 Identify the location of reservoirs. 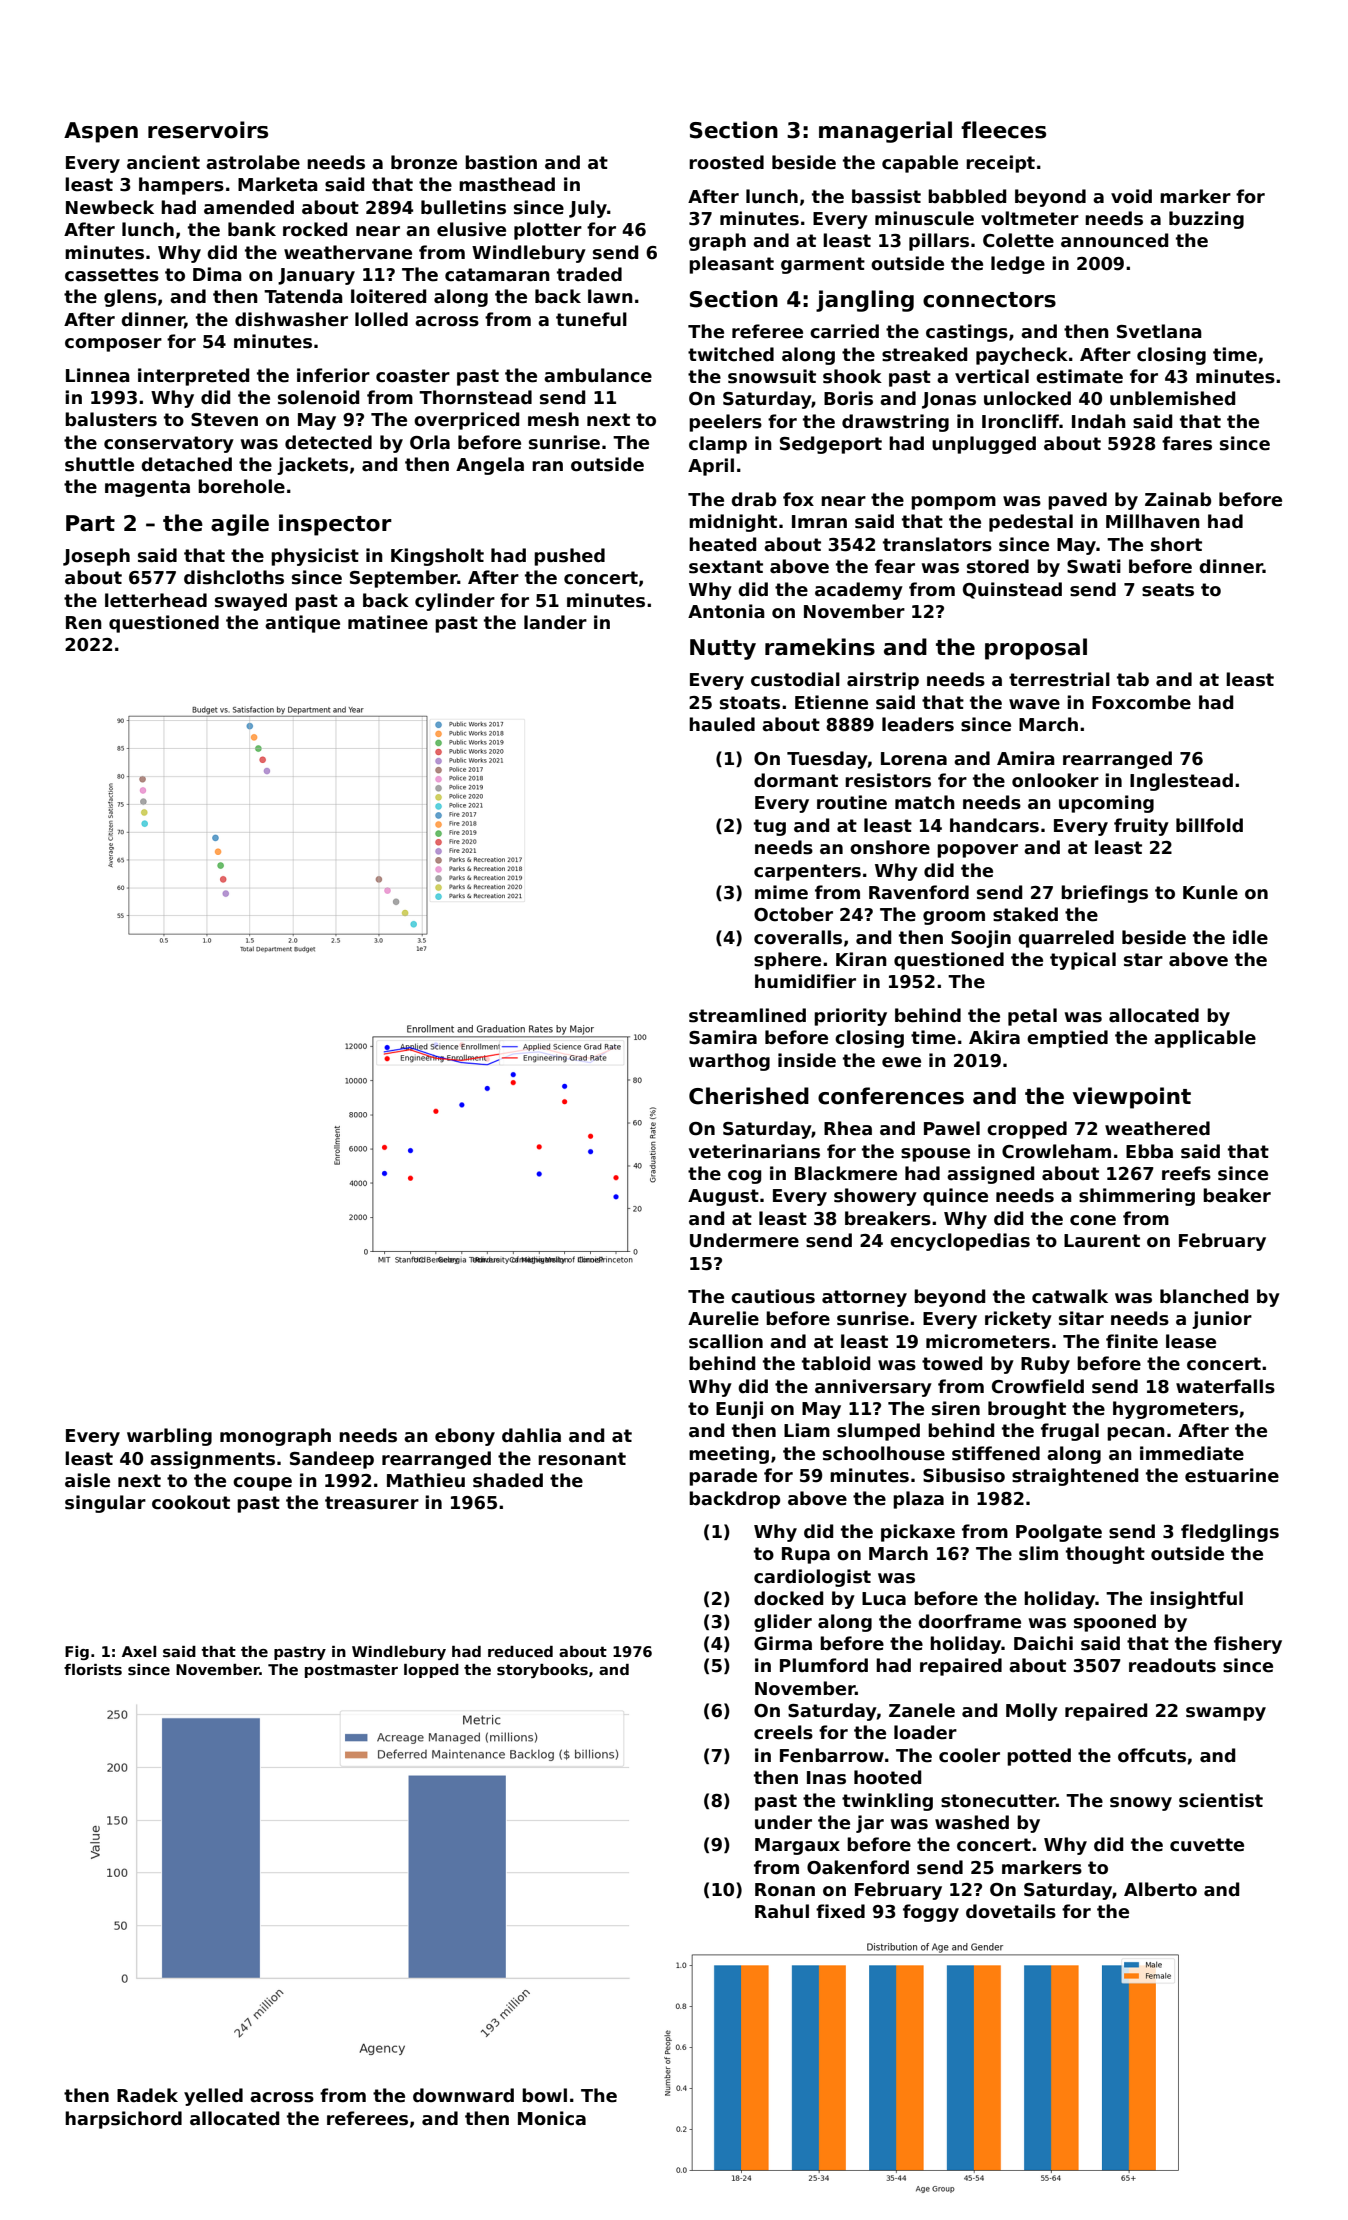
(208, 130).
